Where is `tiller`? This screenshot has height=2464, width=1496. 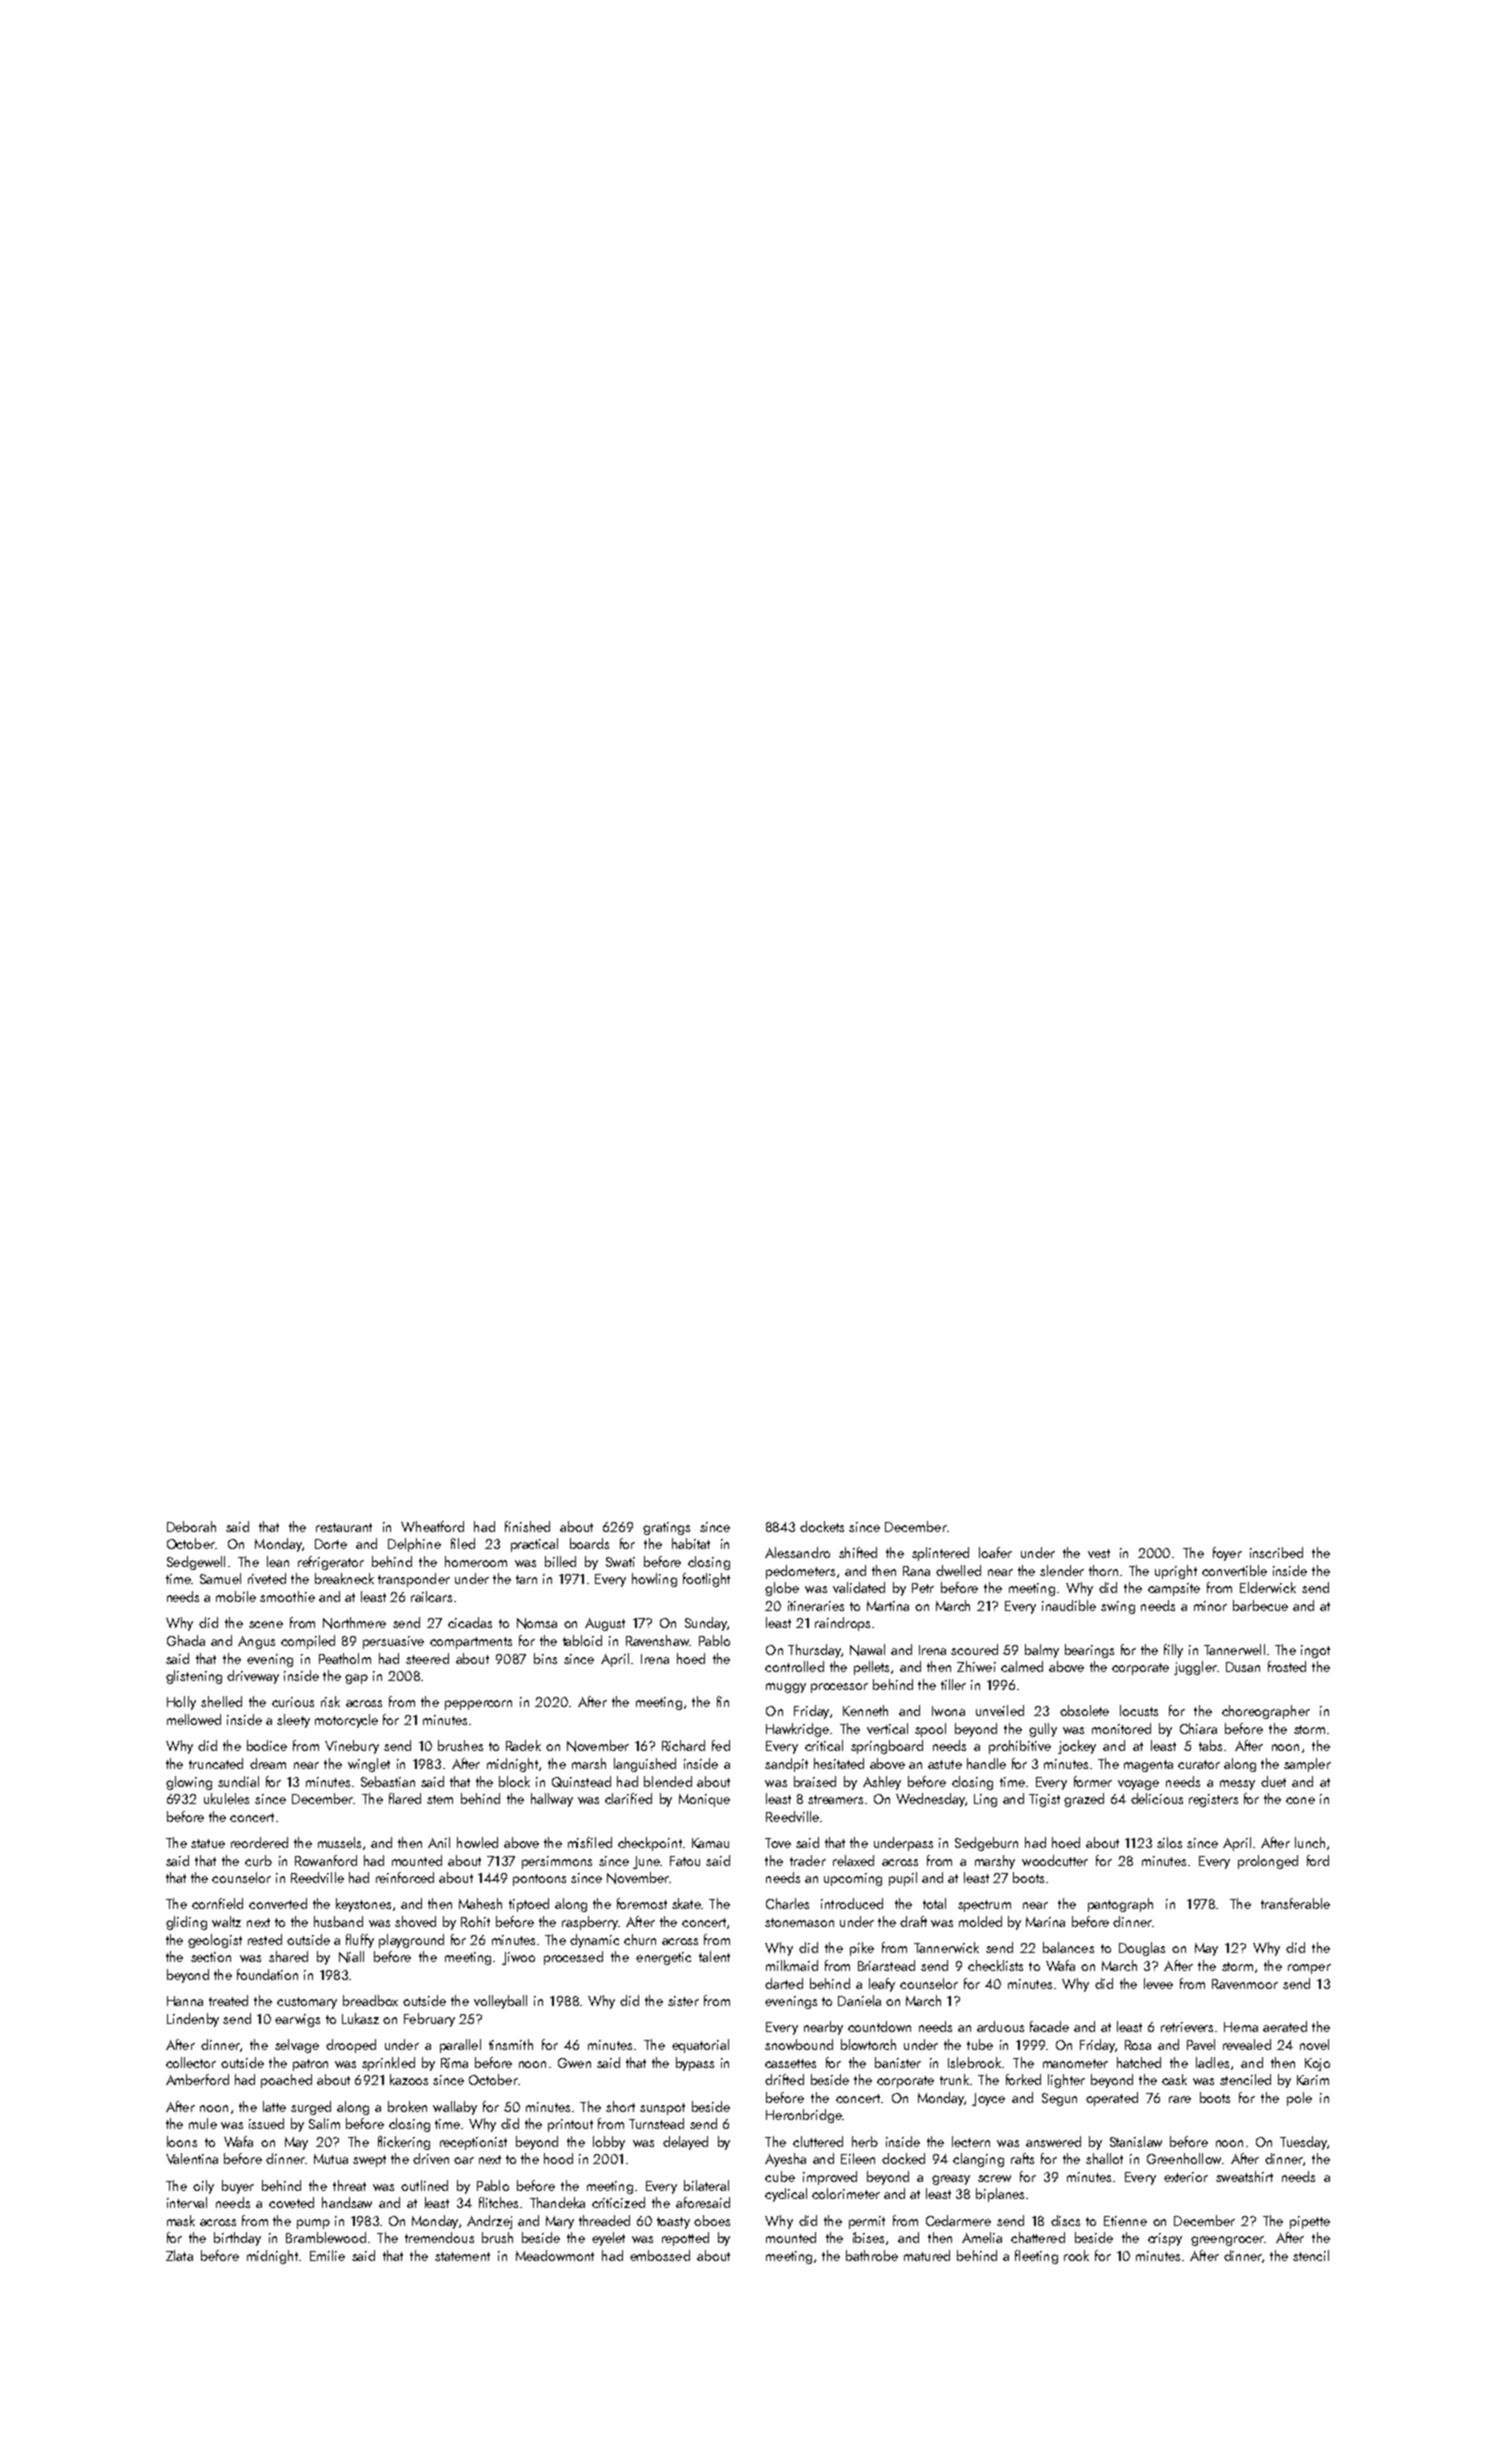 tiller is located at coordinates (953, 1684).
